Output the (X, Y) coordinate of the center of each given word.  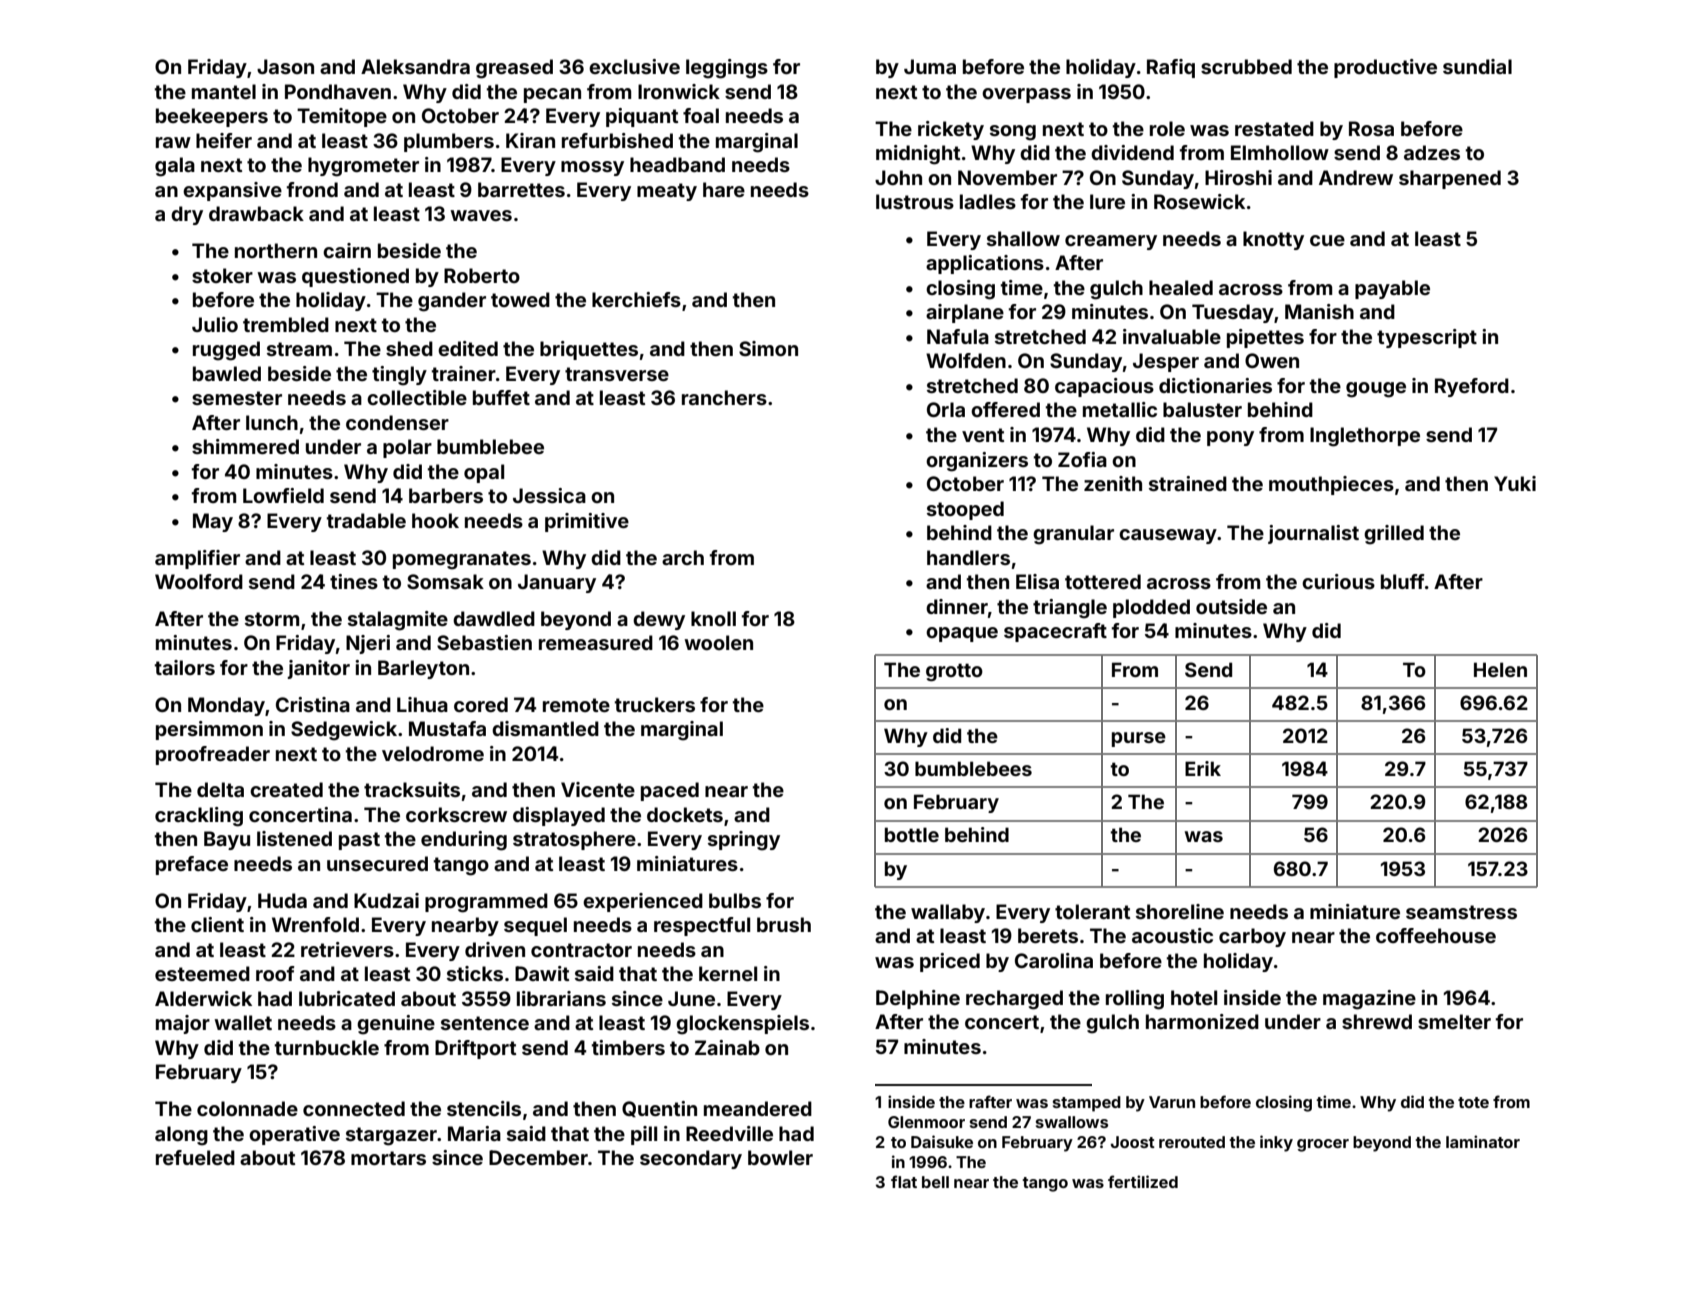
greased (514, 69)
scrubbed (1246, 66)
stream (299, 349)
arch (683, 557)
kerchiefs (636, 299)
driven (495, 949)
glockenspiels (742, 1025)
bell (935, 1182)
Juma (930, 66)
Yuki (1515, 483)
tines (354, 581)
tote (1473, 1102)
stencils (484, 1108)
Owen (1272, 360)
